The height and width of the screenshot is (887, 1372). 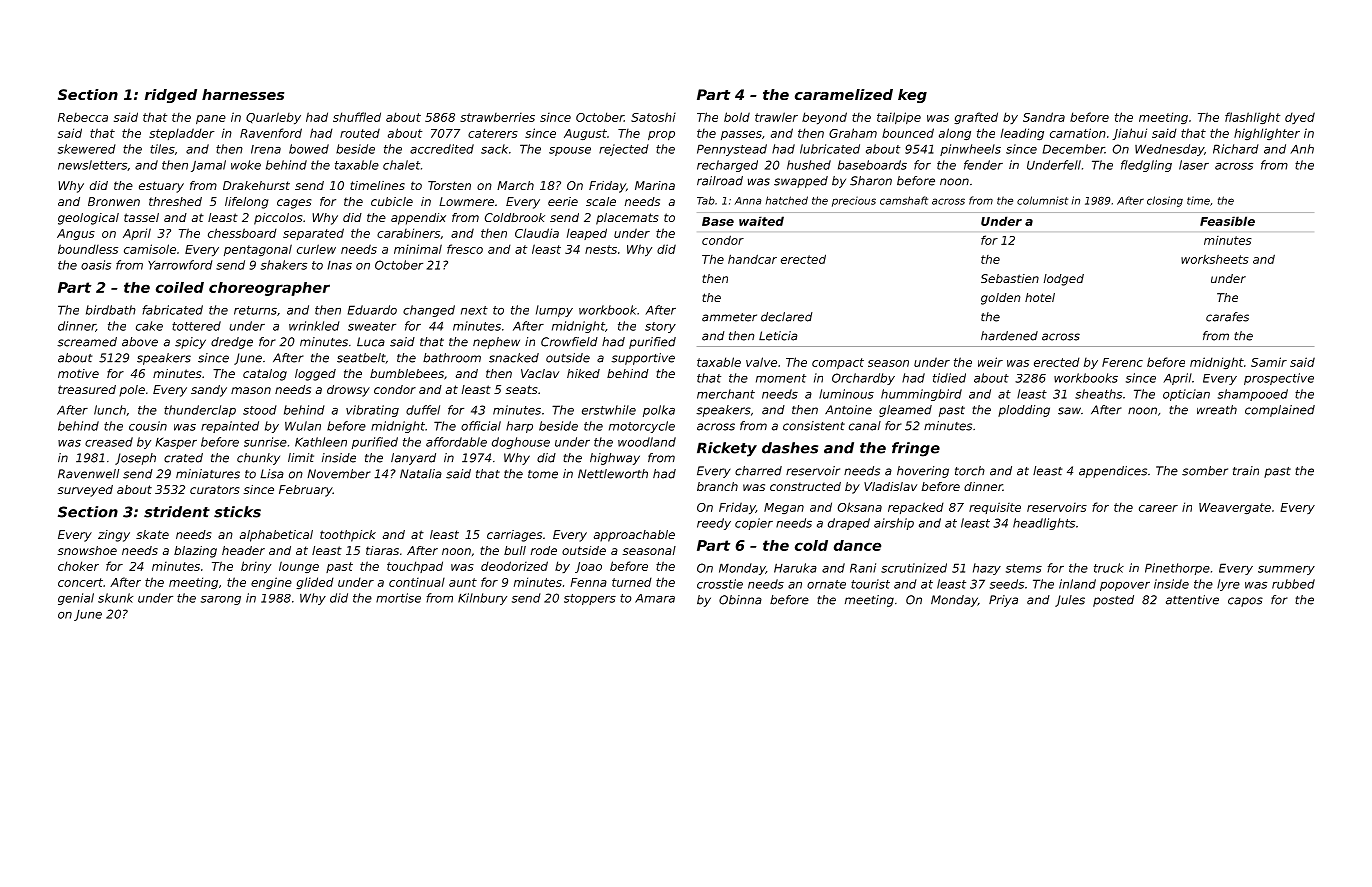 What do you see at coordinates (563, 201) in the screenshot?
I see `eerie` at bounding box center [563, 201].
